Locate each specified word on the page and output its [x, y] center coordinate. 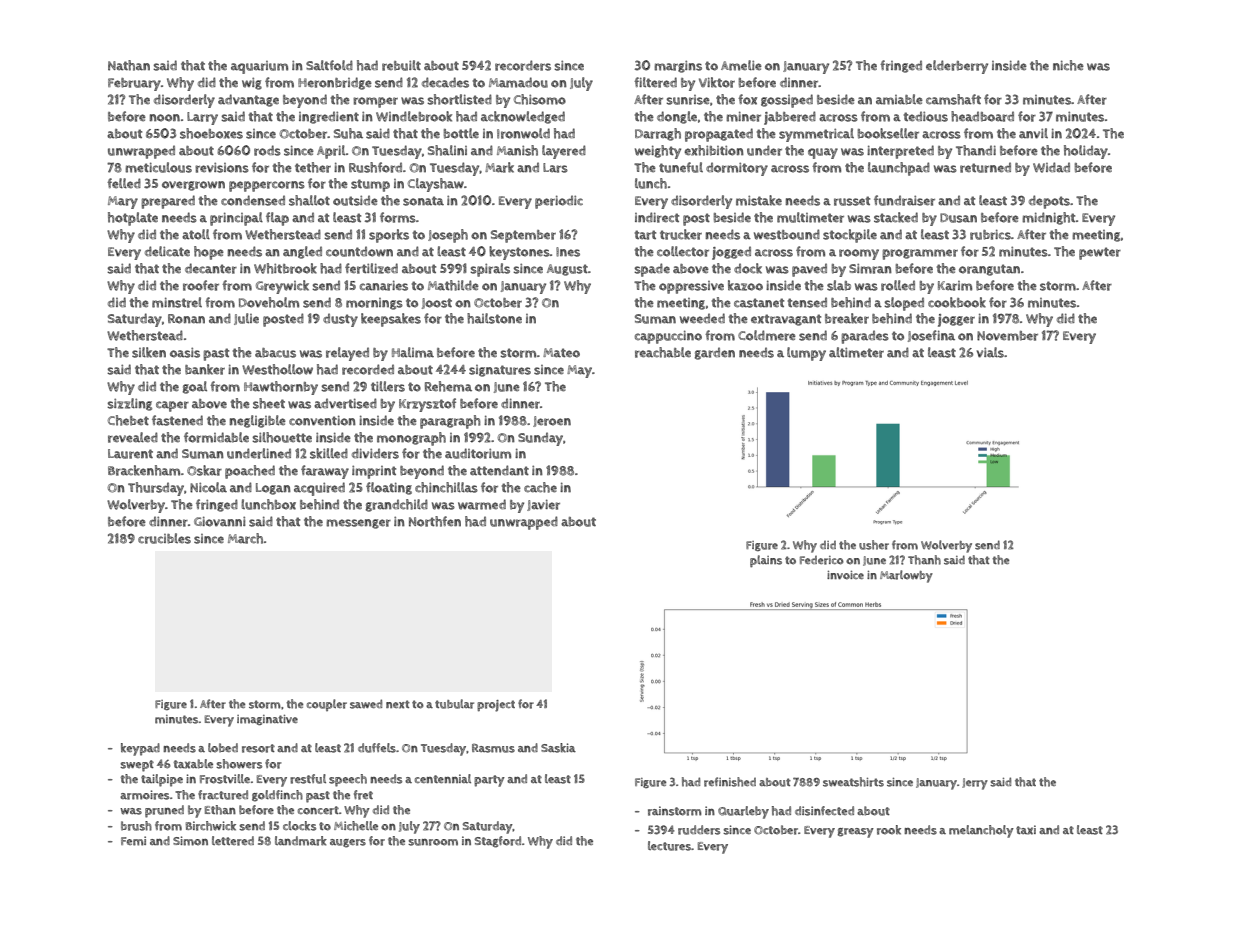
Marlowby [906, 576]
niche [1068, 65]
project [496, 706]
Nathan [129, 65]
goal [195, 387]
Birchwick [211, 826]
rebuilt [401, 65]
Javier [543, 505]
